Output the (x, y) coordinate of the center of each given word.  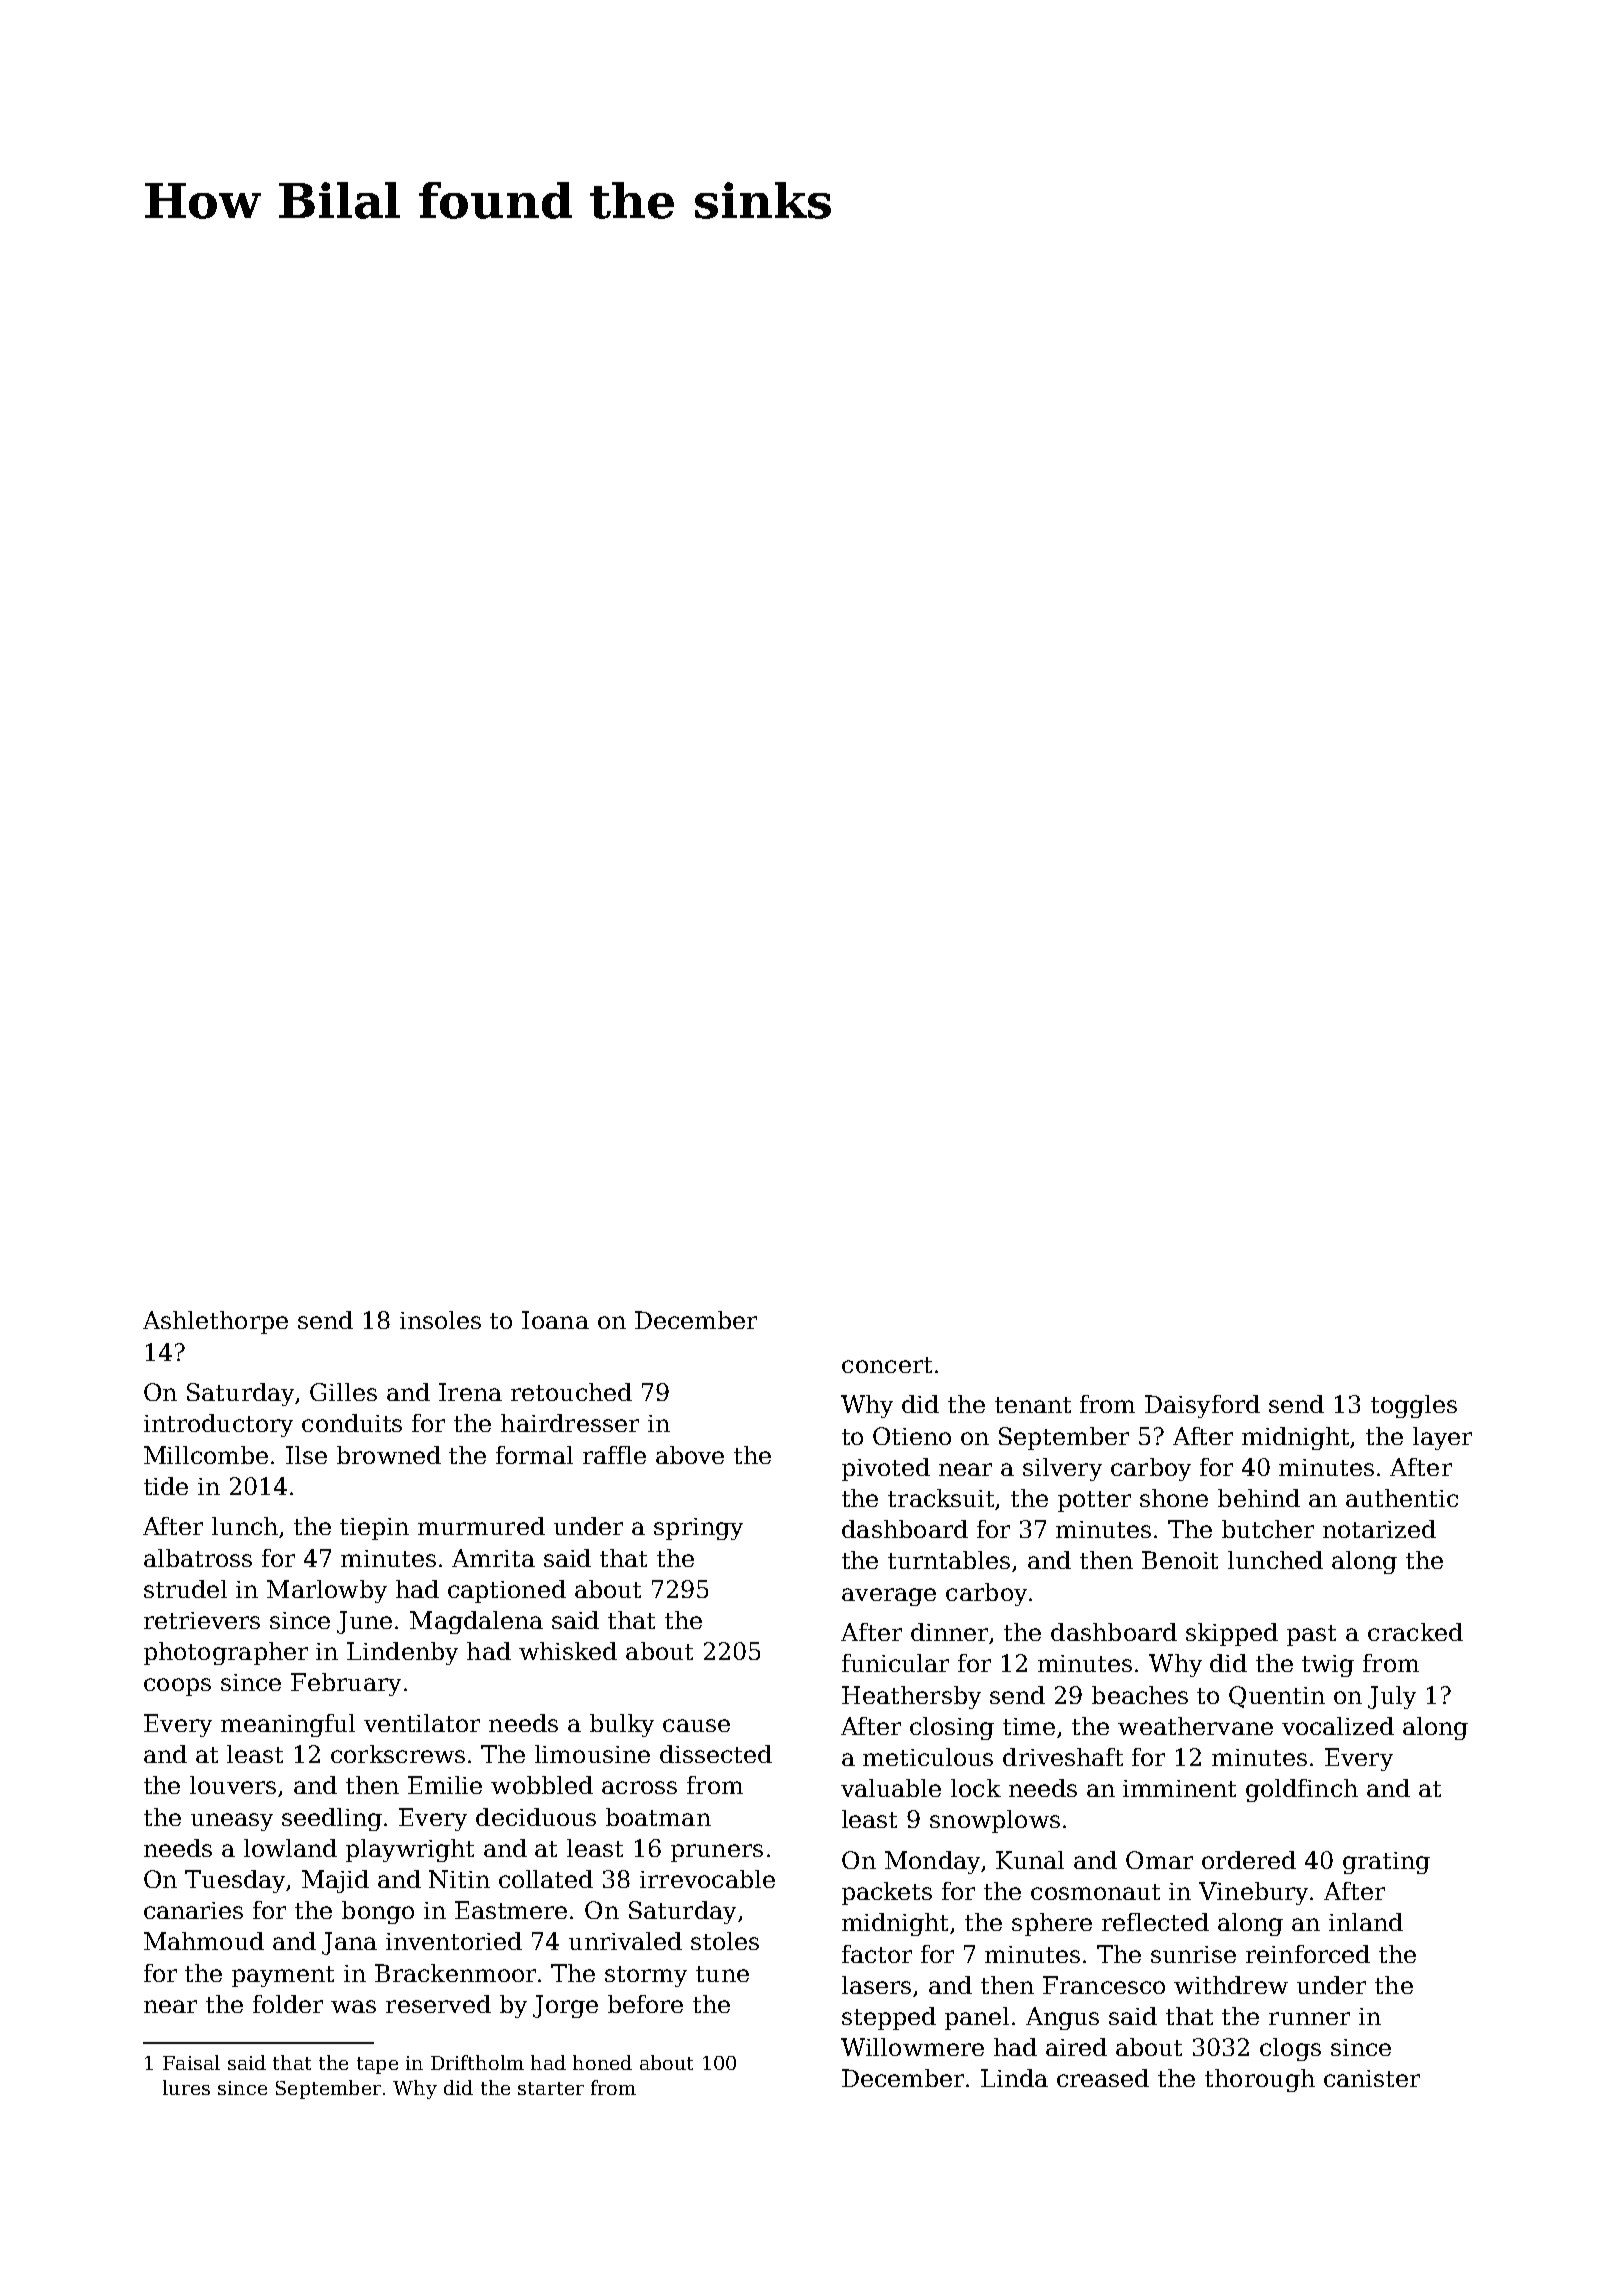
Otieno (912, 1436)
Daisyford (1202, 1406)
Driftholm (477, 2062)
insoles (440, 1320)
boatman (658, 1817)
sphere (1052, 1924)
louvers (233, 1785)
